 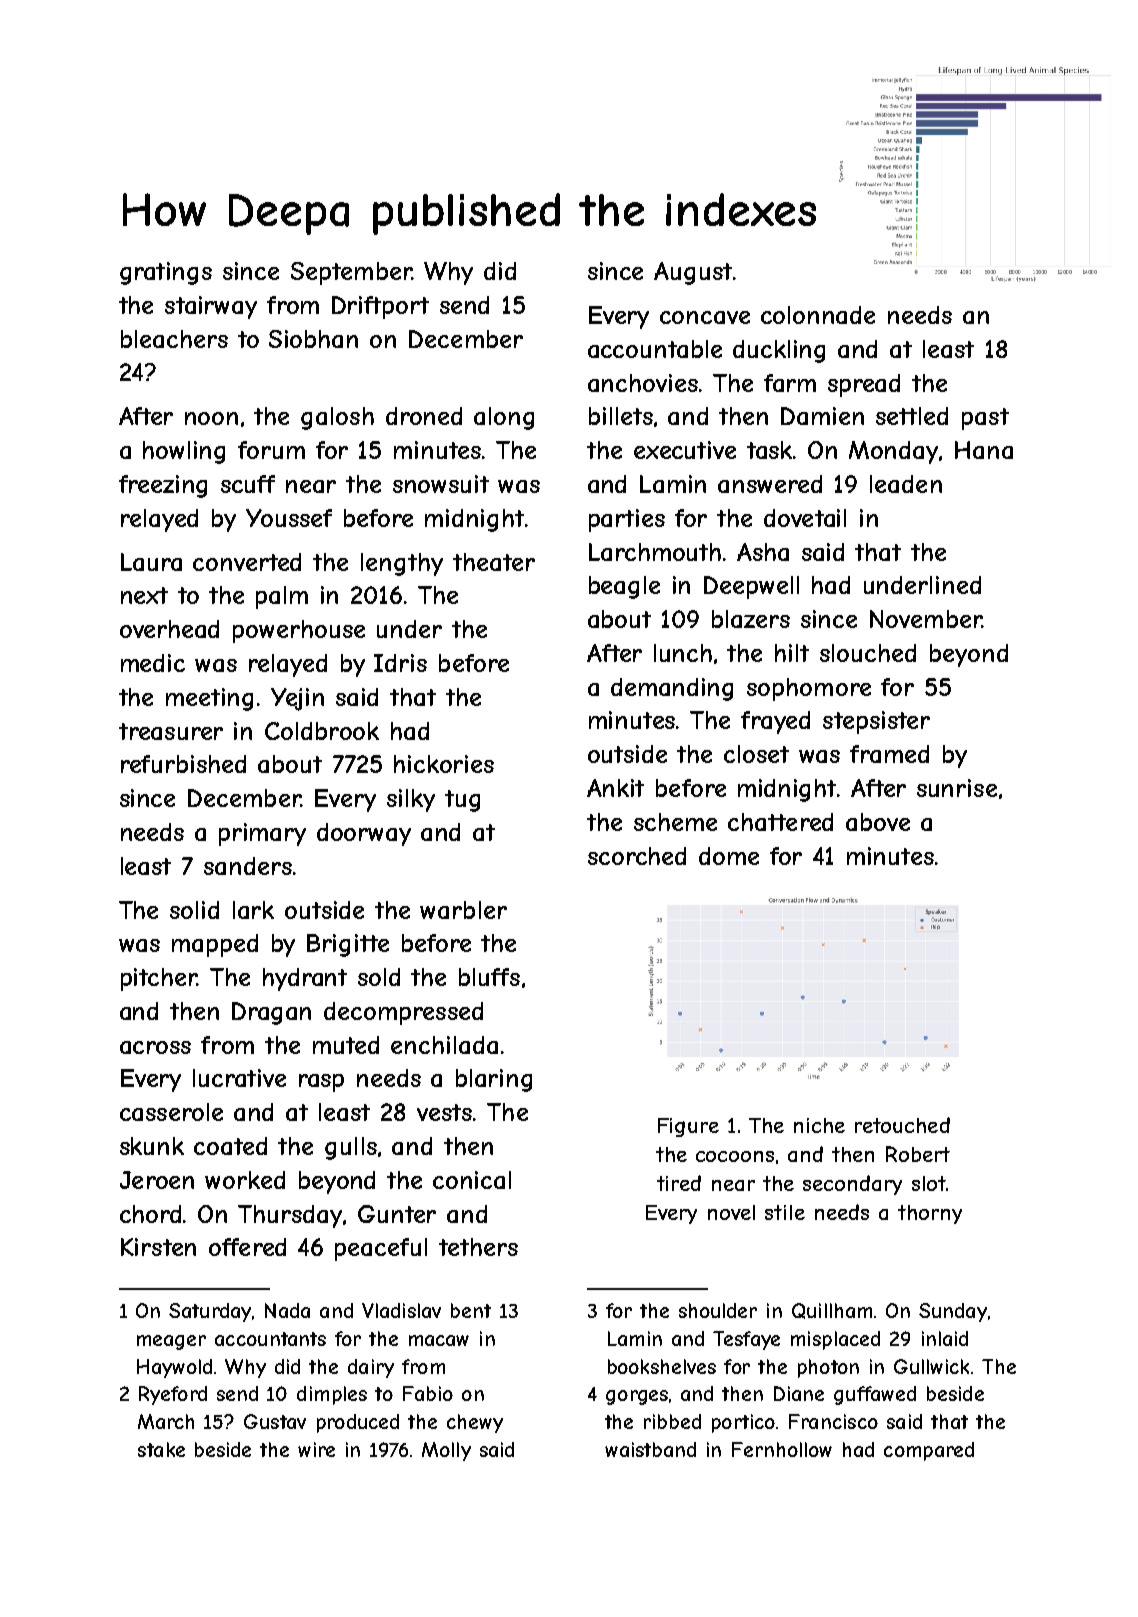 I want to click on Hana, so click(x=984, y=450).
